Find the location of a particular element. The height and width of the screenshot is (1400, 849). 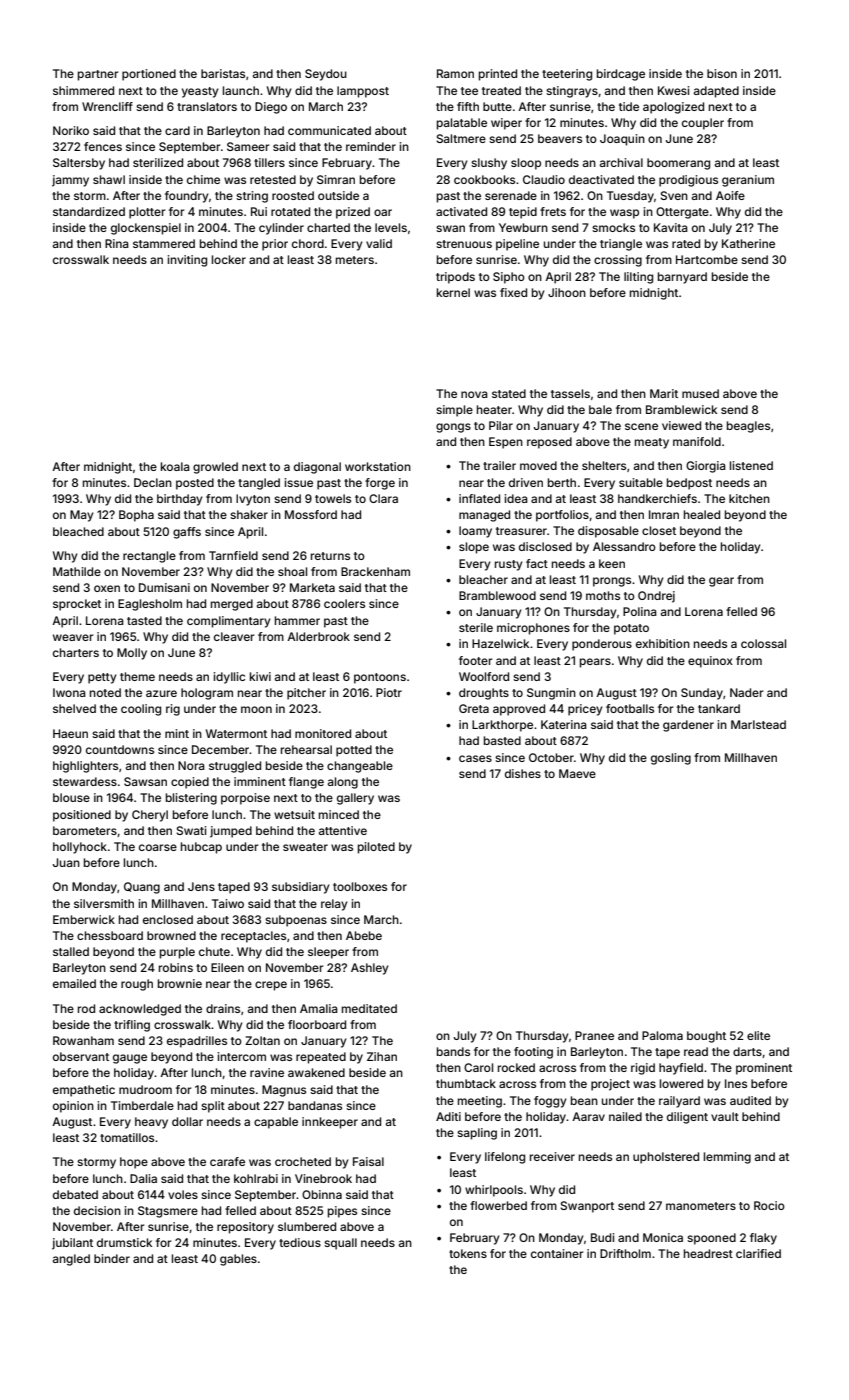

clarified is located at coordinates (758, 1253).
